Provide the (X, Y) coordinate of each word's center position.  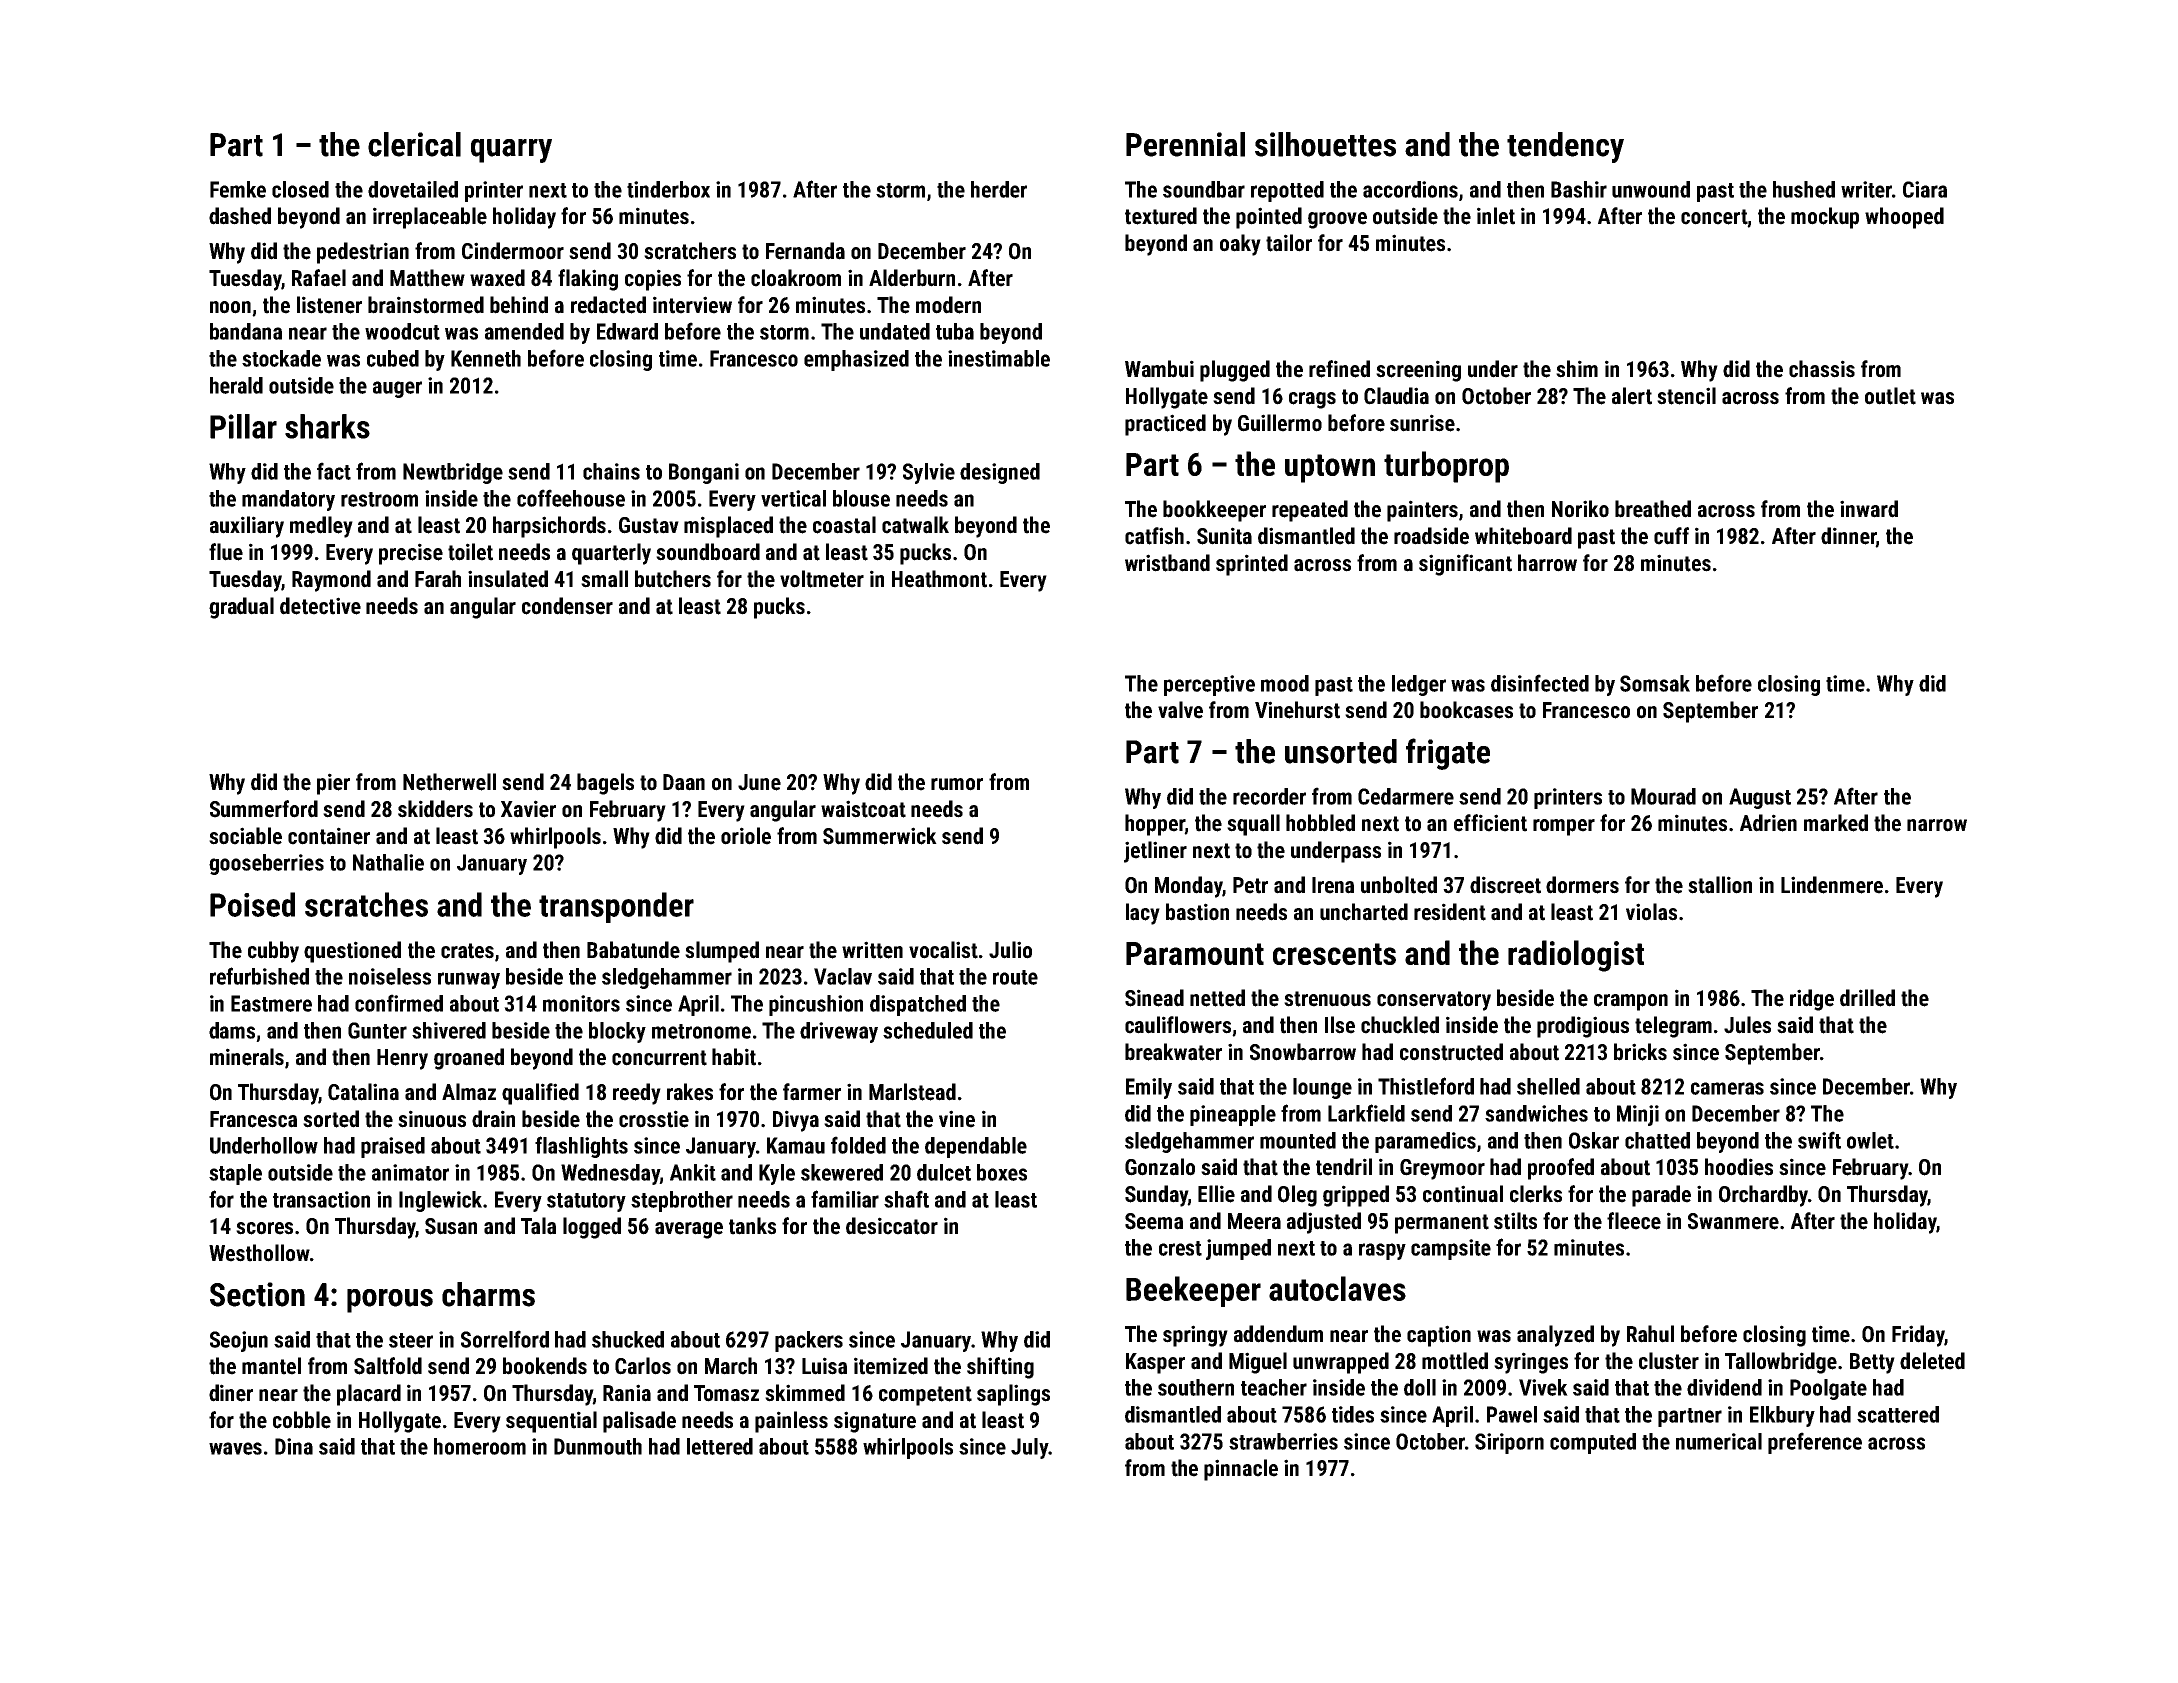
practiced (1165, 425)
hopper (1155, 825)
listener (329, 305)
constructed (1451, 1052)
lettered (720, 1446)
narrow (1937, 825)
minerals (247, 1057)
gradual (241, 608)
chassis (1822, 369)
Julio (1010, 950)
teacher (1274, 1387)
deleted (1932, 1361)
